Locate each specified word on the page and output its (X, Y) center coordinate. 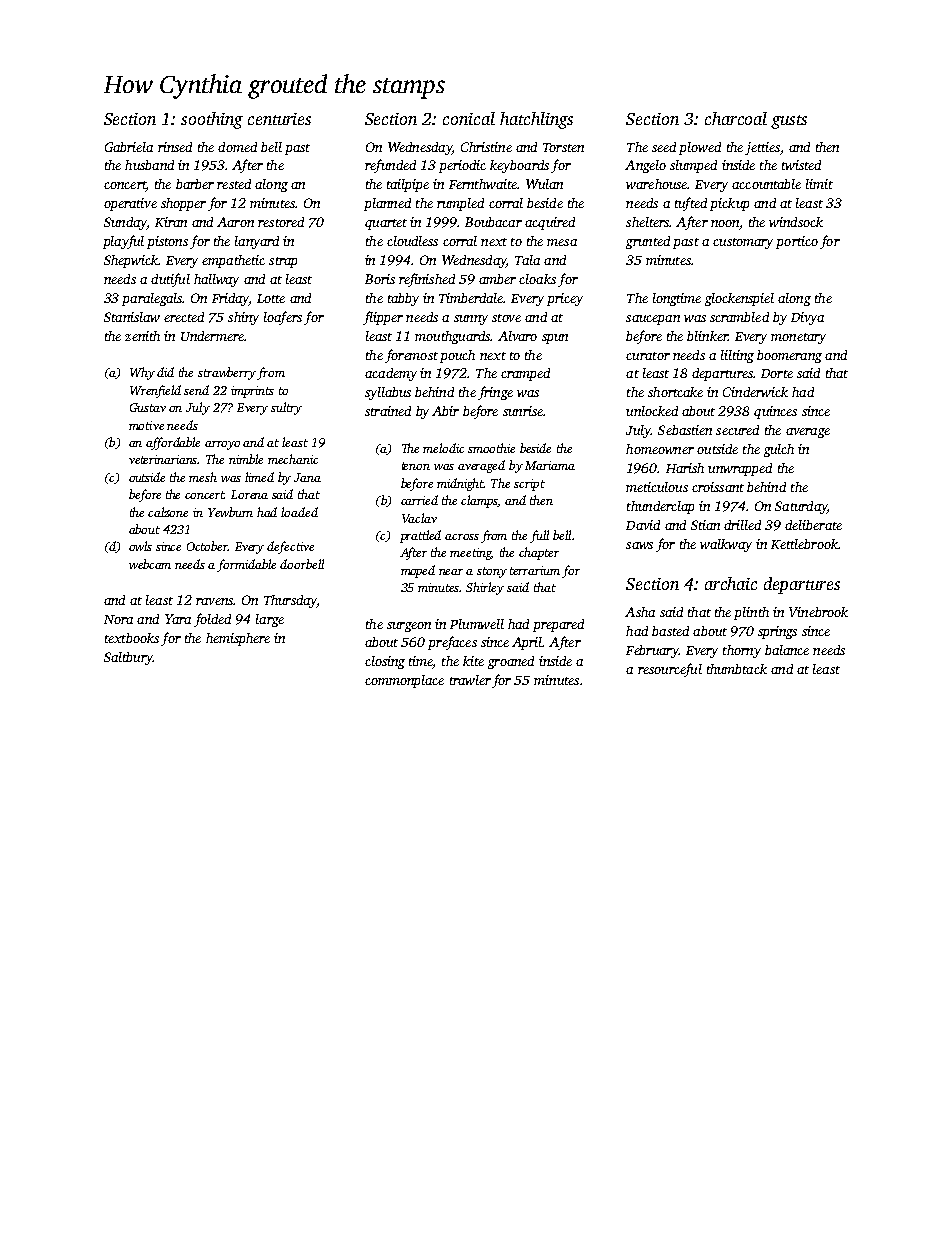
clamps (479, 501)
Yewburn (230, 512)
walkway (726, 545)
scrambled (739, 317)
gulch (779, 450)
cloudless (412, 241)
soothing (212, 120)
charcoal (736, 118)
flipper (383, 318)
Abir (445, 411)
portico (797, 242)
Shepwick (131, 261)
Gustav (148, 407)
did (165, 372)
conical (469, 118)
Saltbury (128, 658)
